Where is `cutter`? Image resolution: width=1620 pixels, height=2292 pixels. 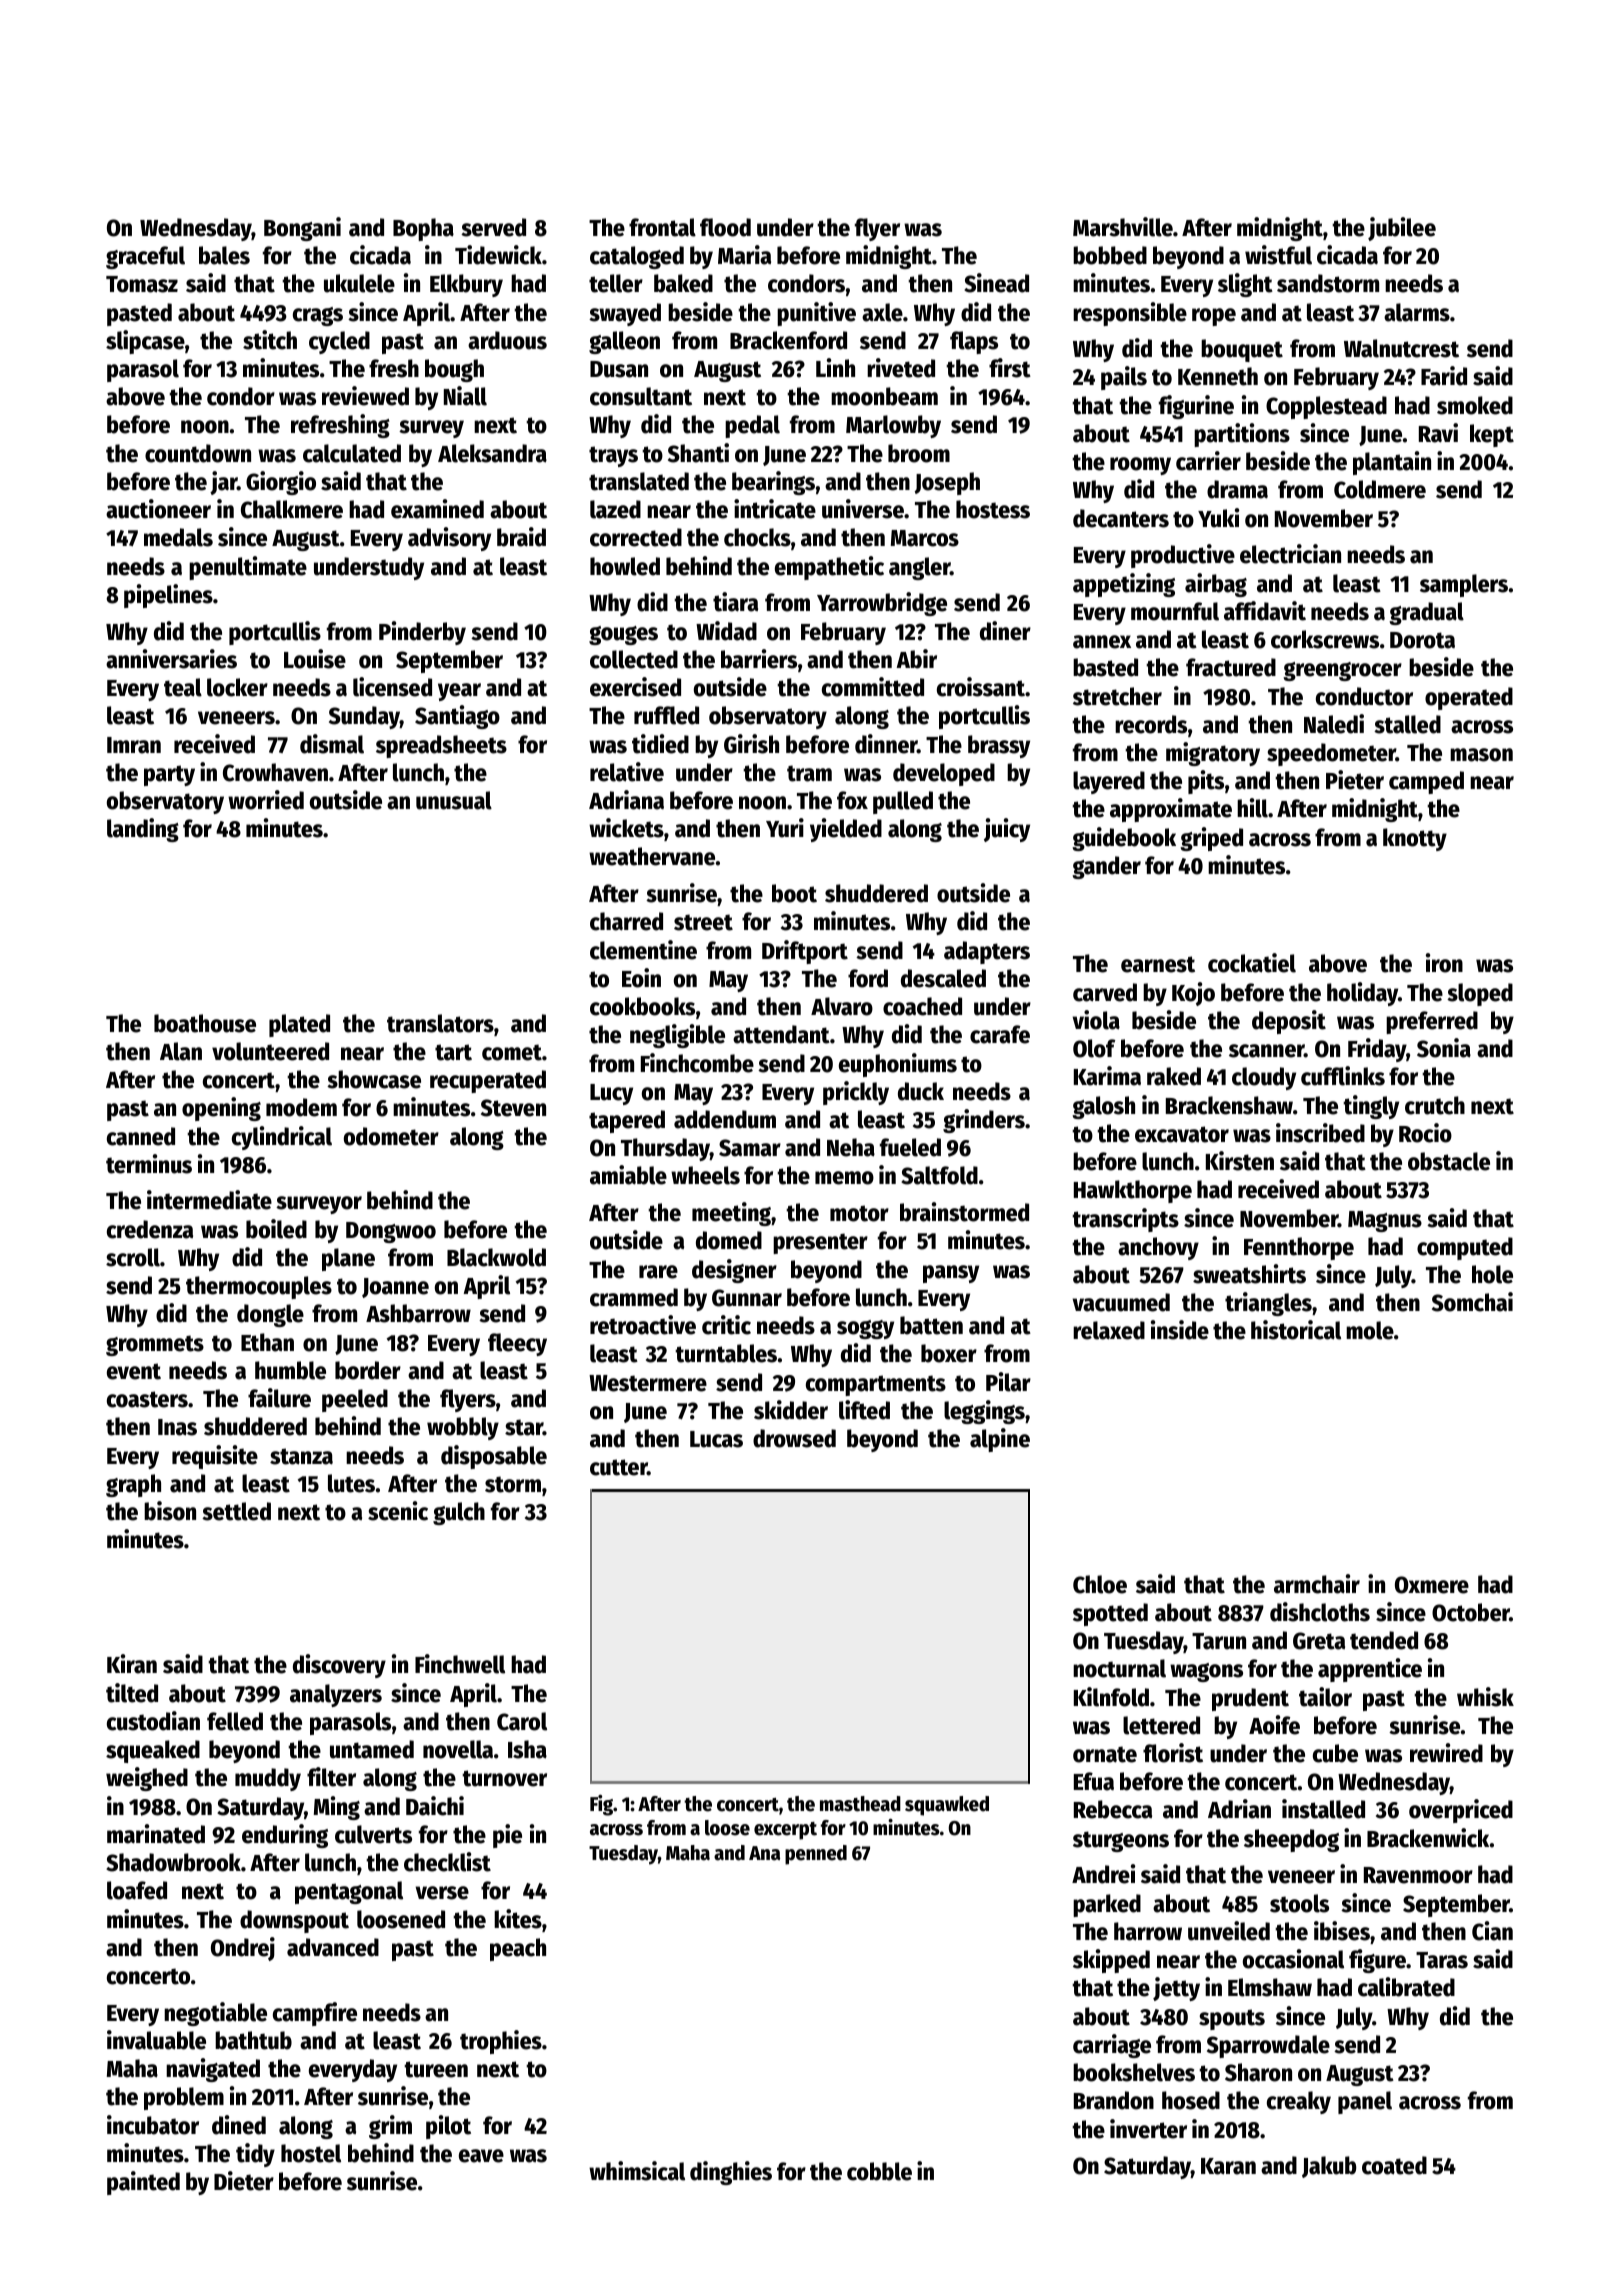 cutter is located at coordinates (618, 1467).
